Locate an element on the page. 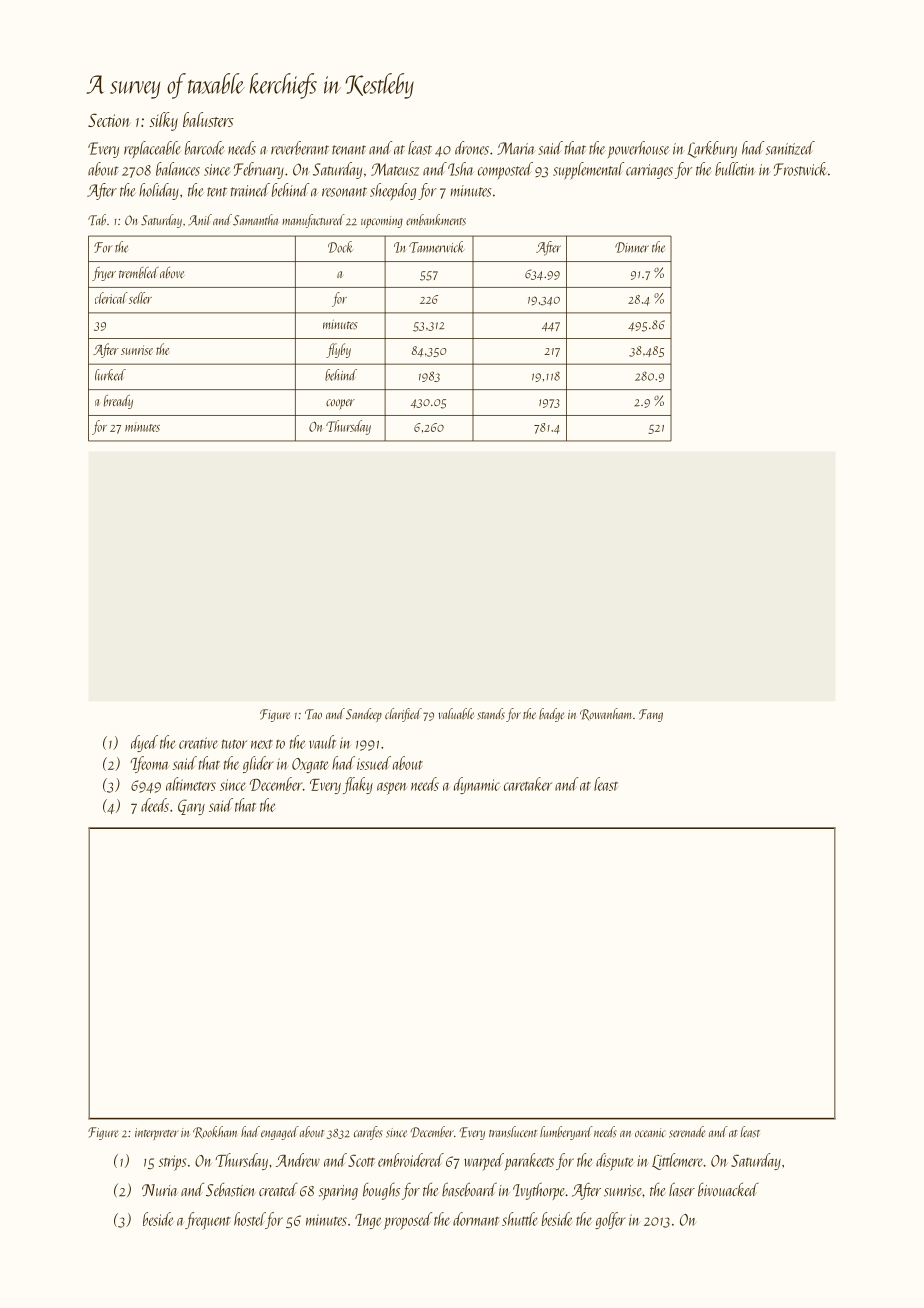  Gary is located at coordinates (191, 807).
